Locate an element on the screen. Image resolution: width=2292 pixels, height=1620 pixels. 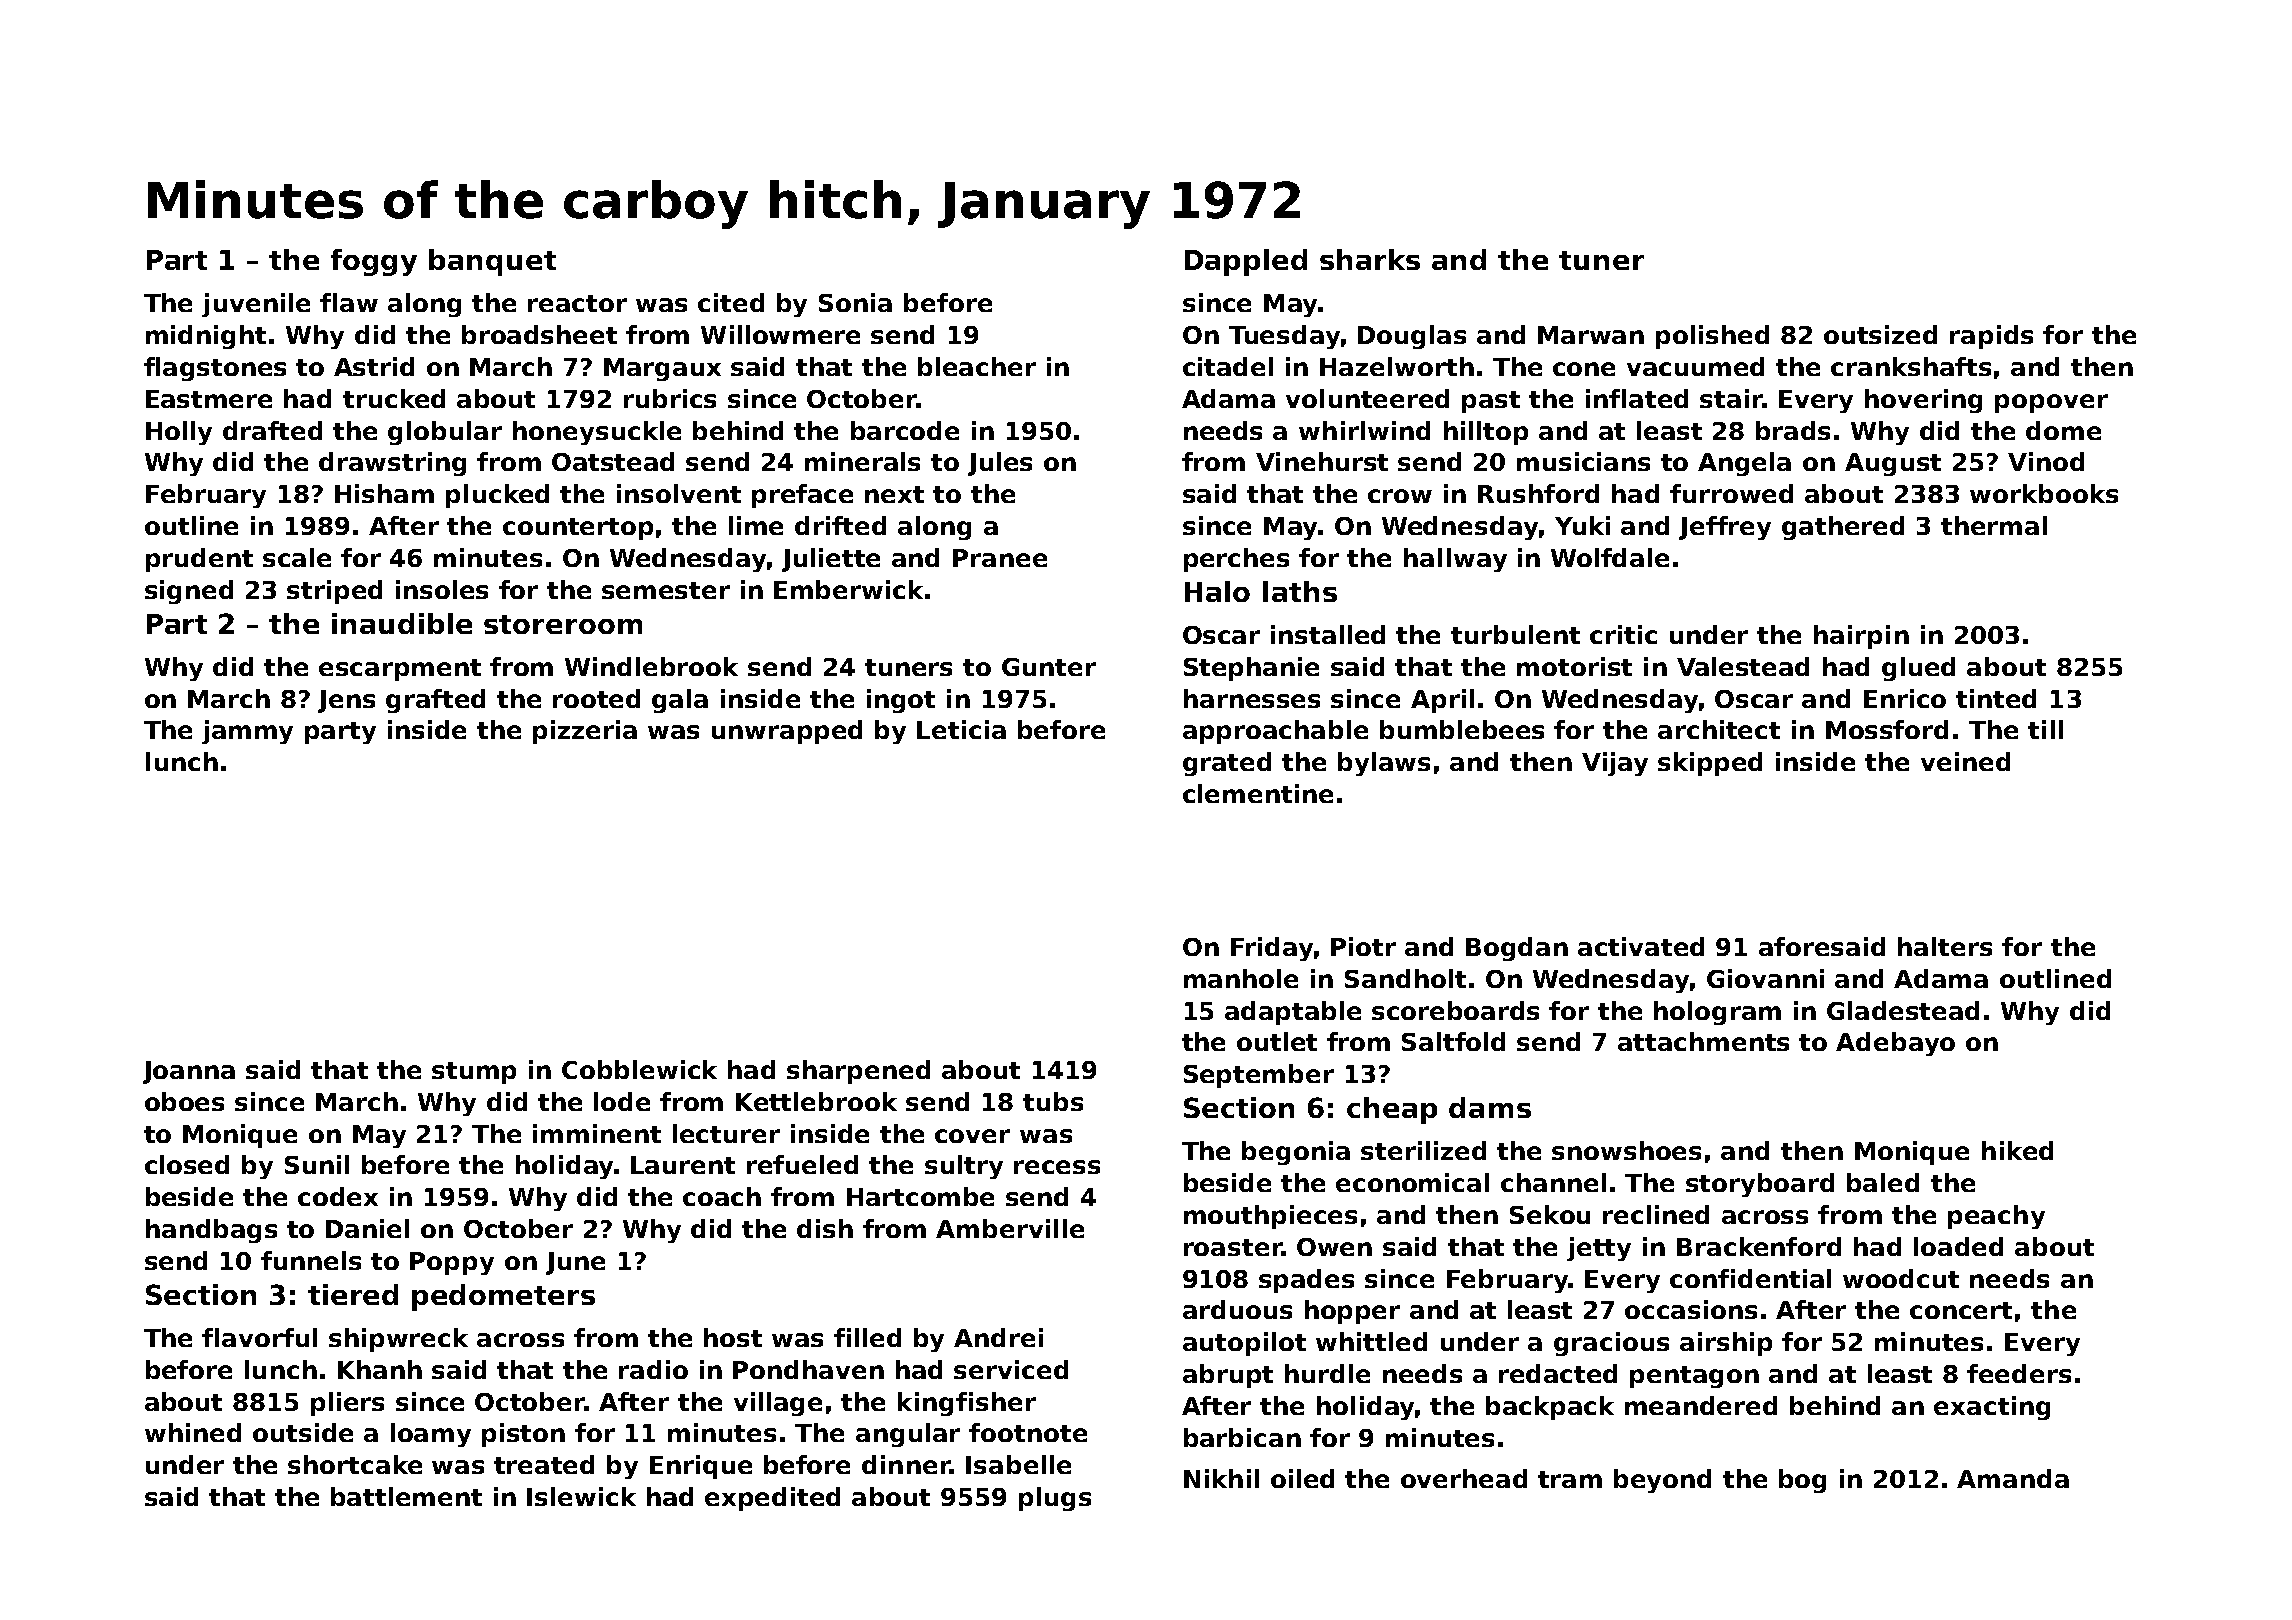
jammy is located at coordinates (247, 732).
